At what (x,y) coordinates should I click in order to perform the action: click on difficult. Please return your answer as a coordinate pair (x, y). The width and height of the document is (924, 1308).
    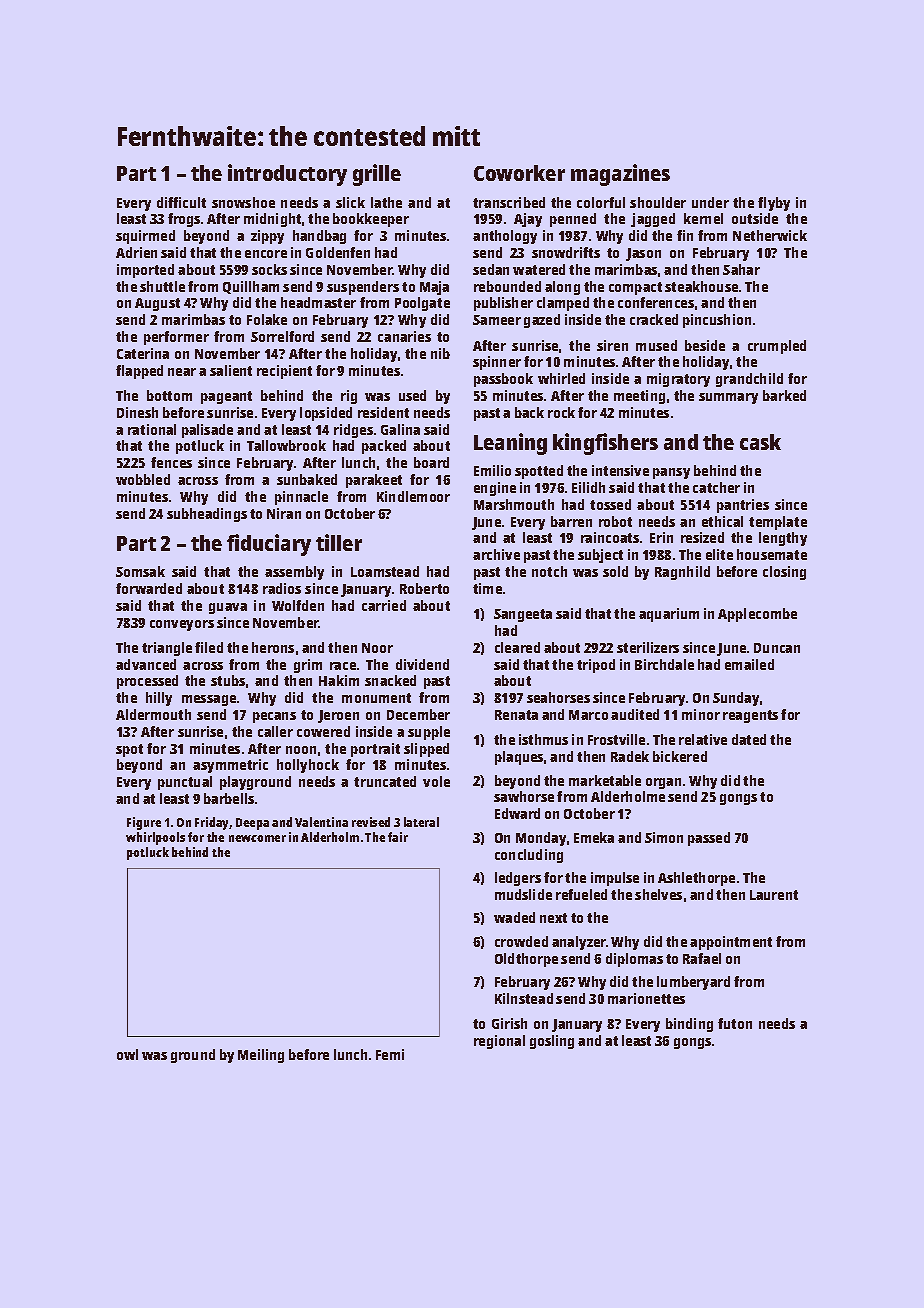
    Looking at the image, I should click on (181, 202).
